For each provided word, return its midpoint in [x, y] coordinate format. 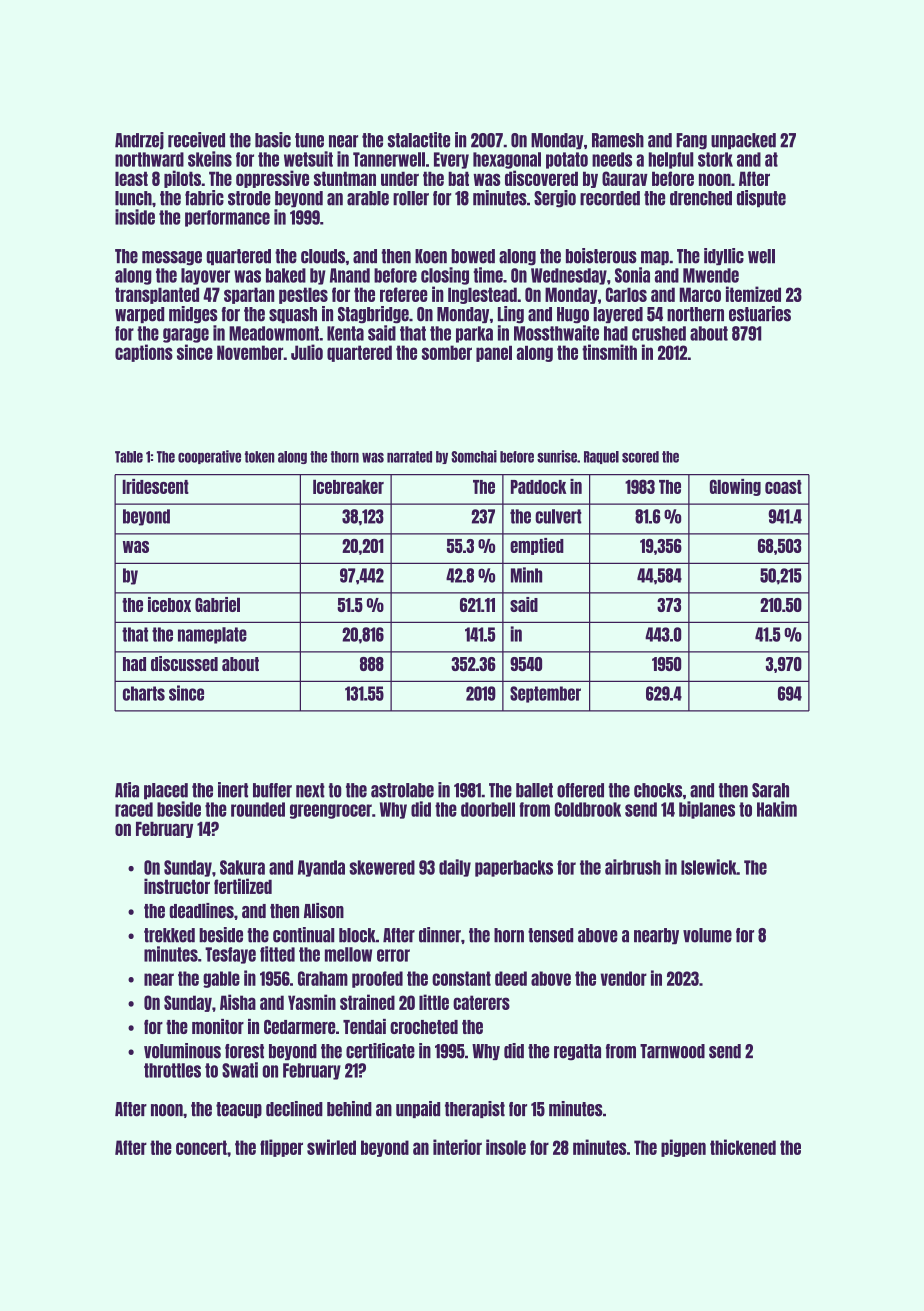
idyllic [724, 256]
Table [129, 457]
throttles [172, 1070]
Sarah [770, 790]
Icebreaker [348, 487]
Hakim [777, 809]
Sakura [242, 867]
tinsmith [609, 352]
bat [458, 178]
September [545, 694]
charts [144, 693]
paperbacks [514, 868]
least [131, 178]
